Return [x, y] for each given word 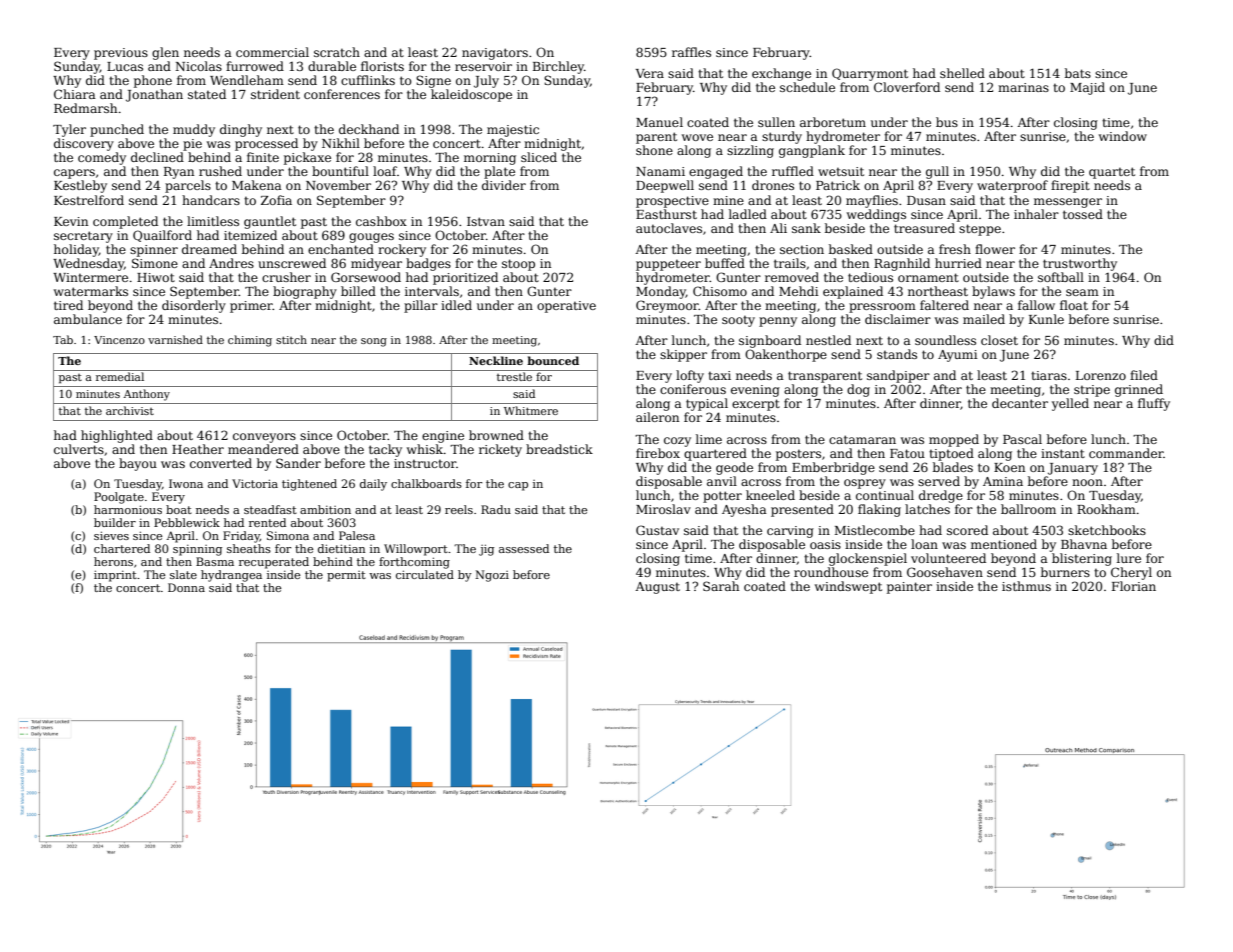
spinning [197, 550]
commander [1126, 453]
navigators [495, 54]
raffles [691, 52]
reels [459, 509]
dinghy [241, 130]
